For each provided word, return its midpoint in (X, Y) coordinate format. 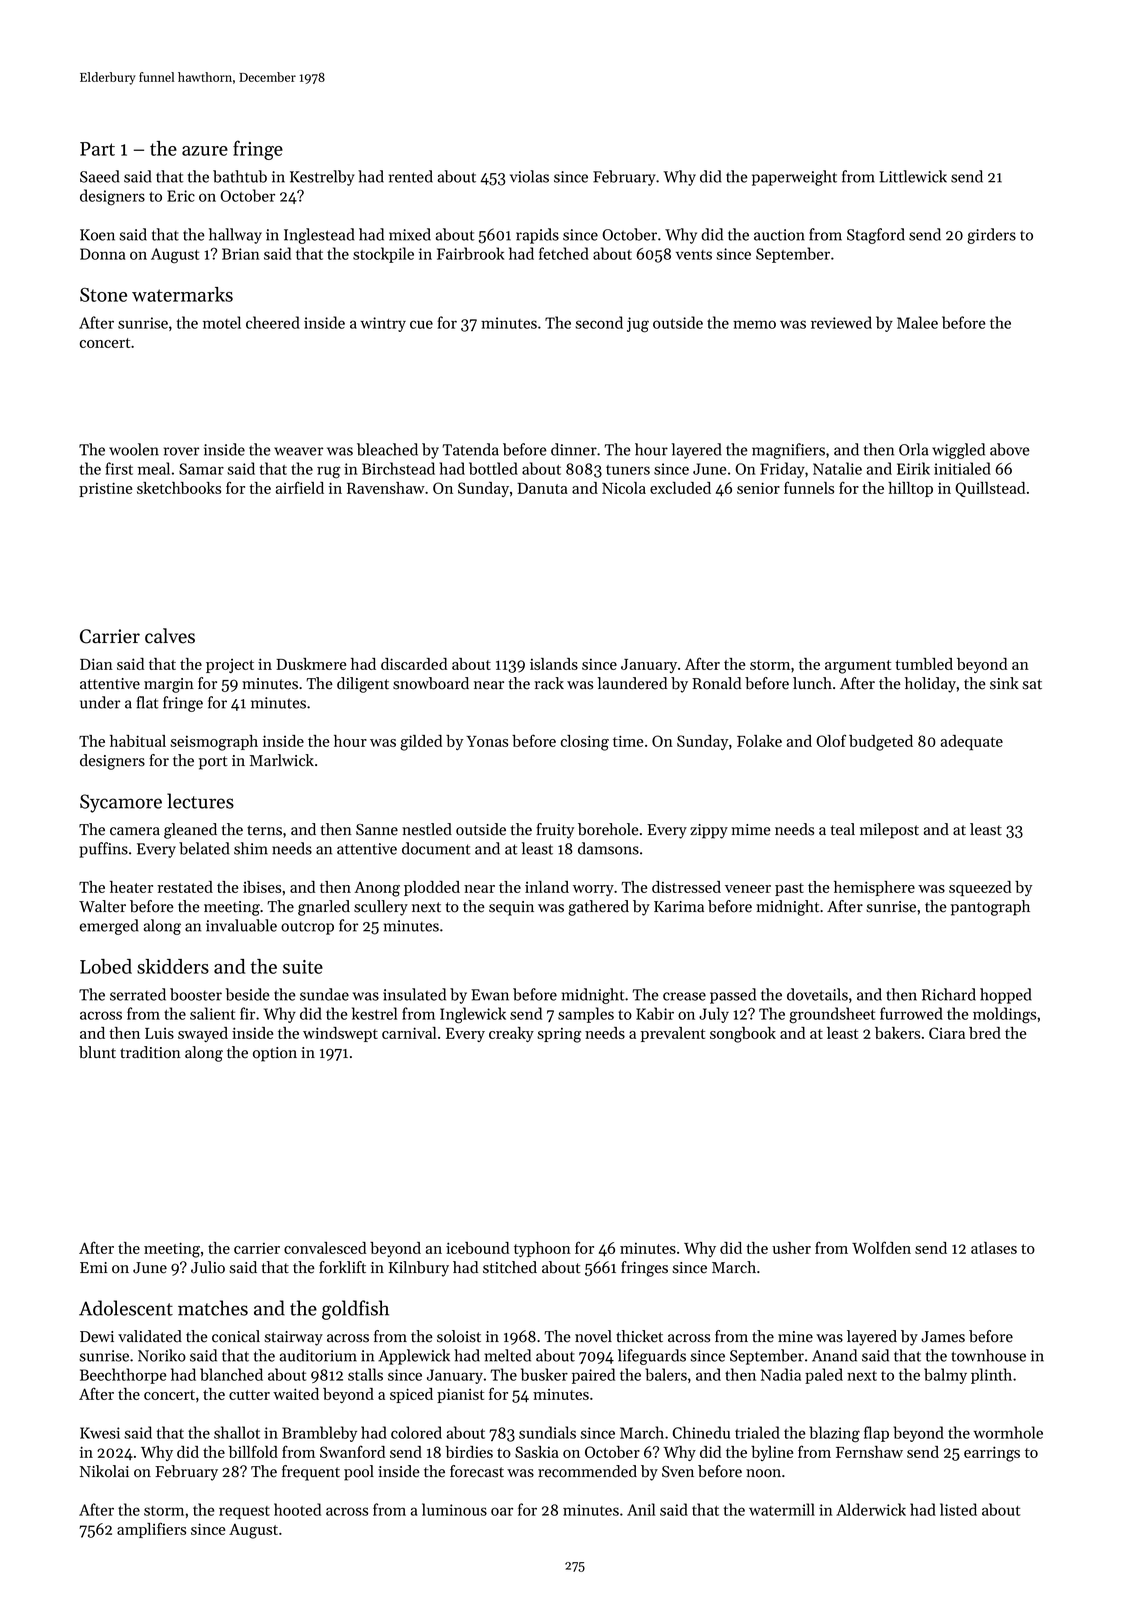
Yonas (487, 741)
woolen (134, 449)
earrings (992, 1454)
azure (205, 151)
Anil (641, 1509)
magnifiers (788, 451)
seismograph (214, 743)
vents (694, 255)
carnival (409, 1033)
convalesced (325, 1248)
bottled (493, 468)
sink (1004, 683)
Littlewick (913, 176)
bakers (897, 1033)
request (244, 1512)
